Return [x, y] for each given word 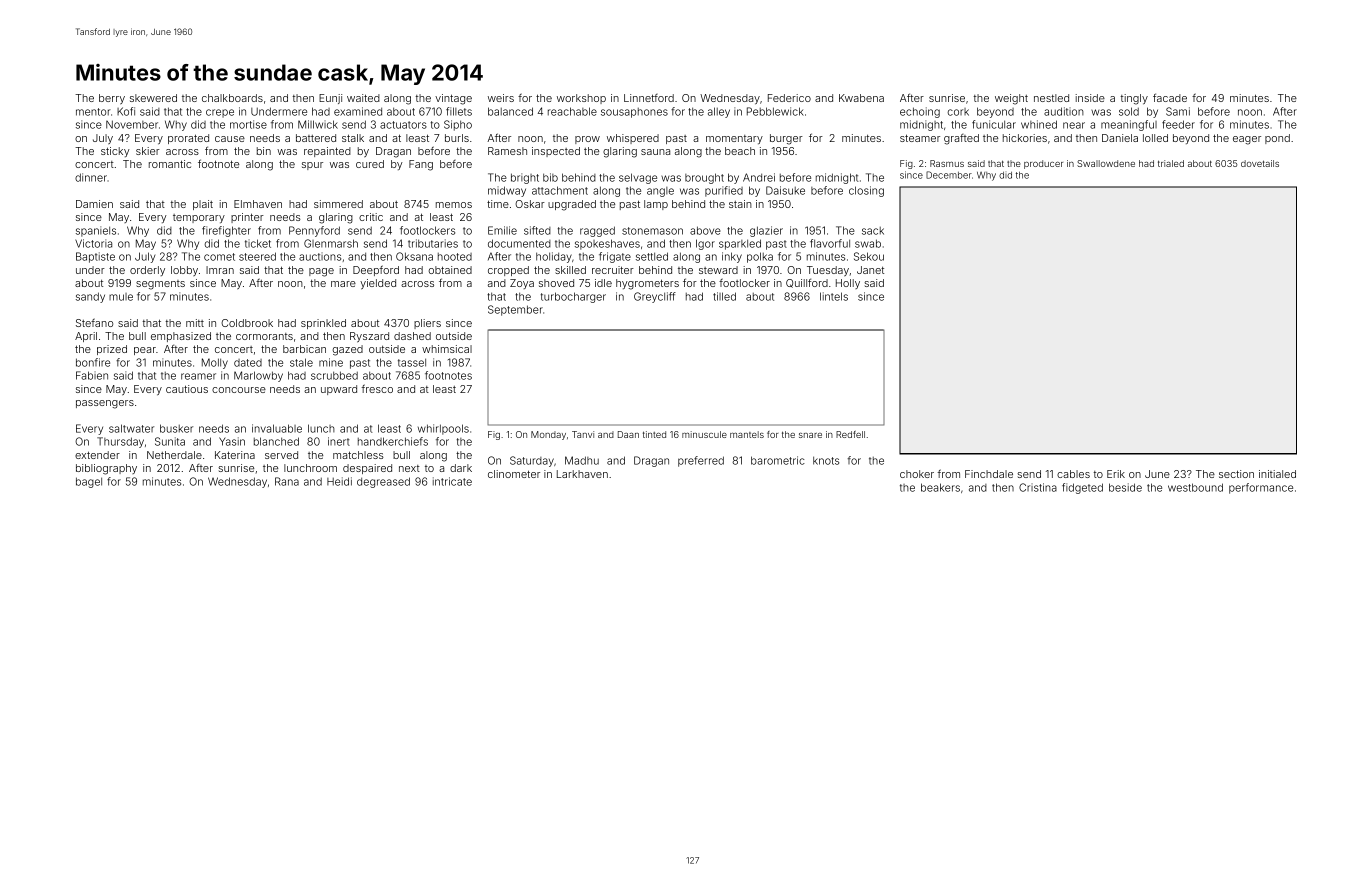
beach [740, 151]
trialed [1171, 163]
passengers [105, 404]
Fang [421, 165]
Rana [287, 481]
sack [873, 231]
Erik [1116, 474]
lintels [834, 296]
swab [868, 243]
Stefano [94, 322]
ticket [258, 243]
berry [112, 99]
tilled [724, 296]
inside [1090, 98]
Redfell [850, 434]
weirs [501, 98]
